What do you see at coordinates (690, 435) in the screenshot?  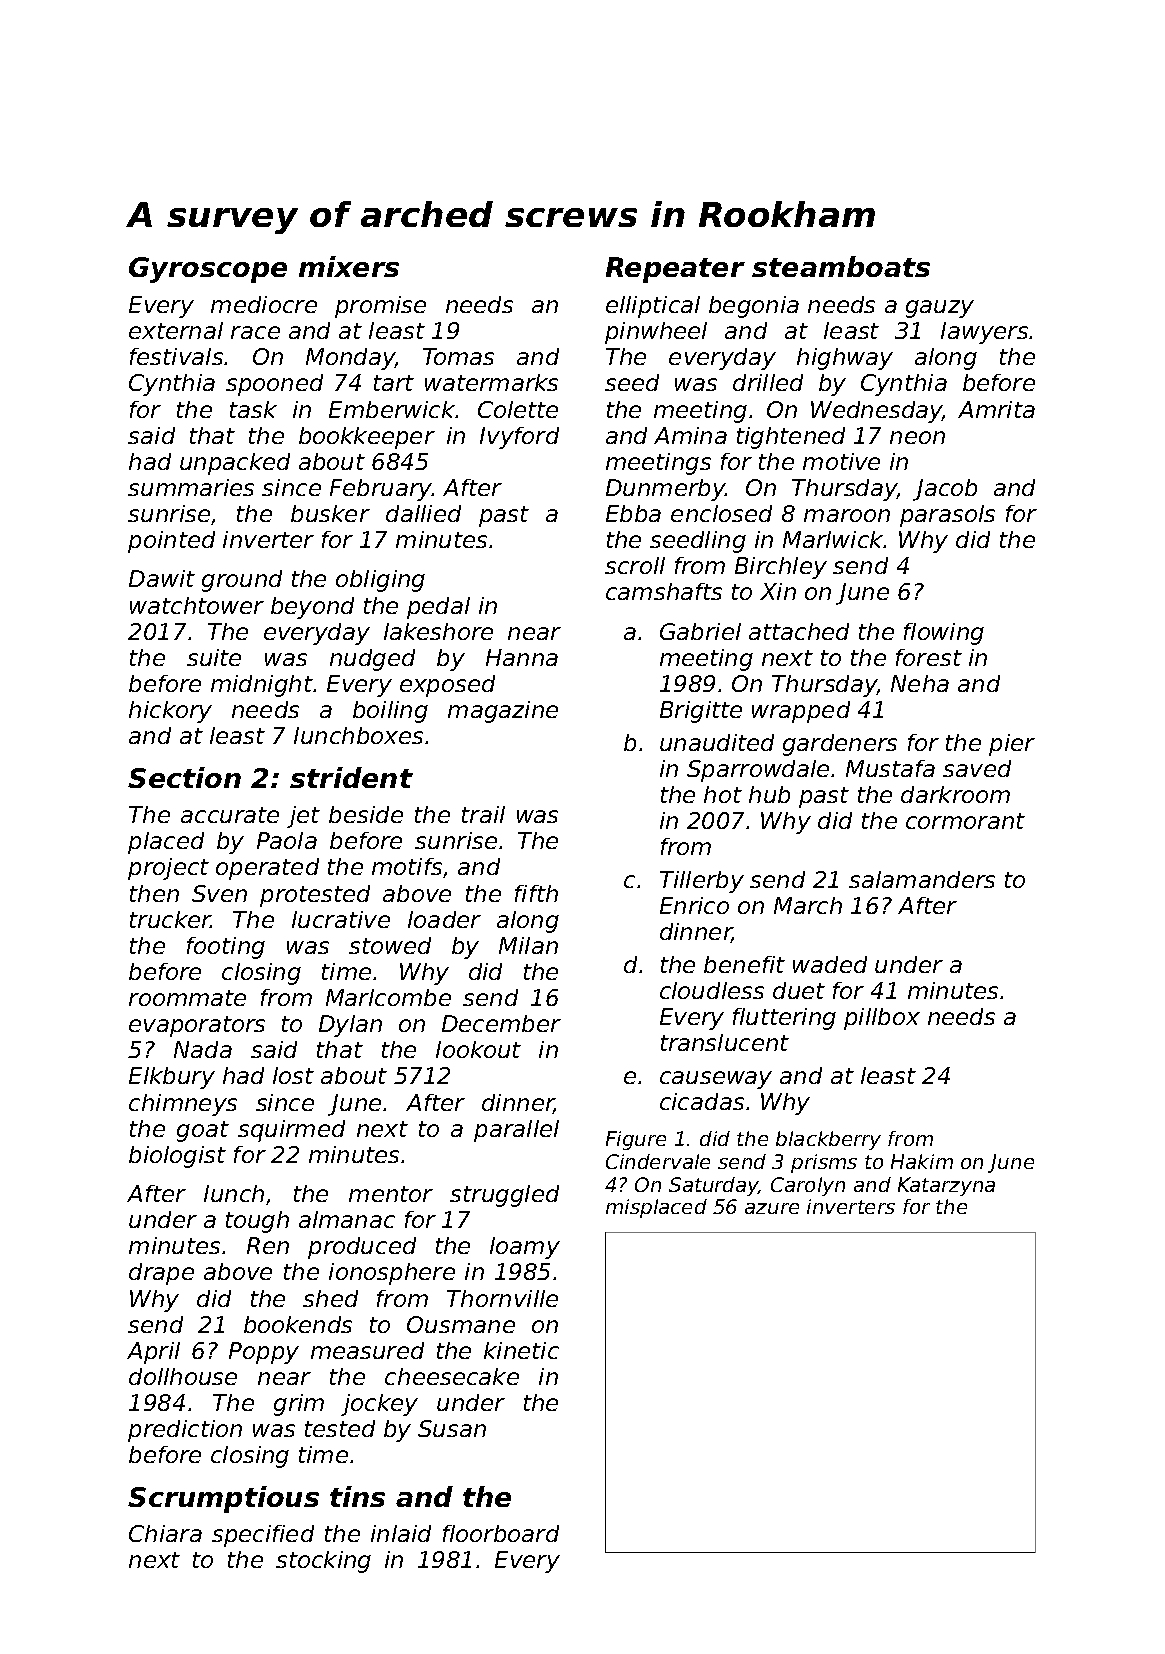 I see `Amina` at bounding box center [690, 435].
